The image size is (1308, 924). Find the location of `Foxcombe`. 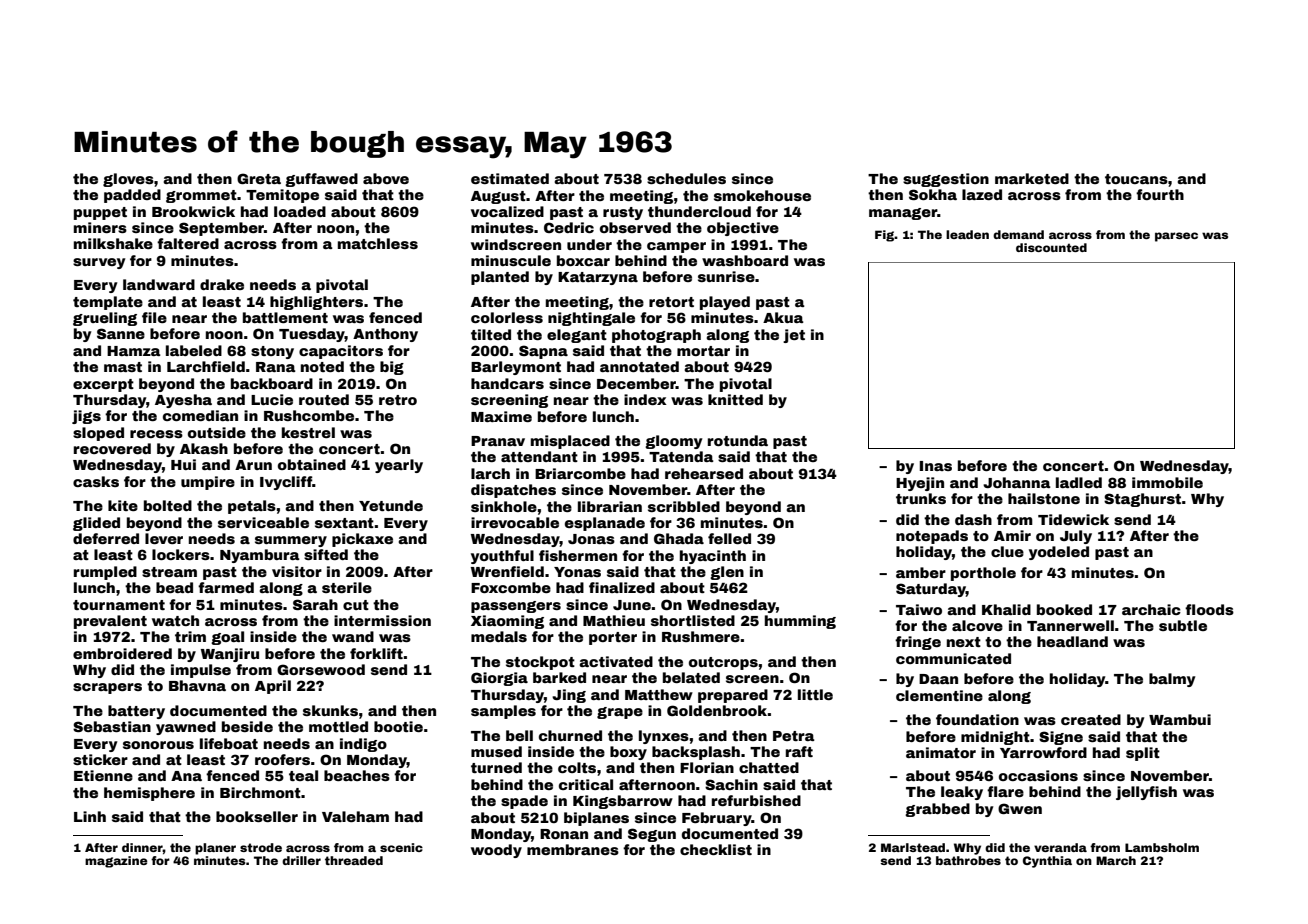

Foxcombe is located at coordinates (511, 587).
